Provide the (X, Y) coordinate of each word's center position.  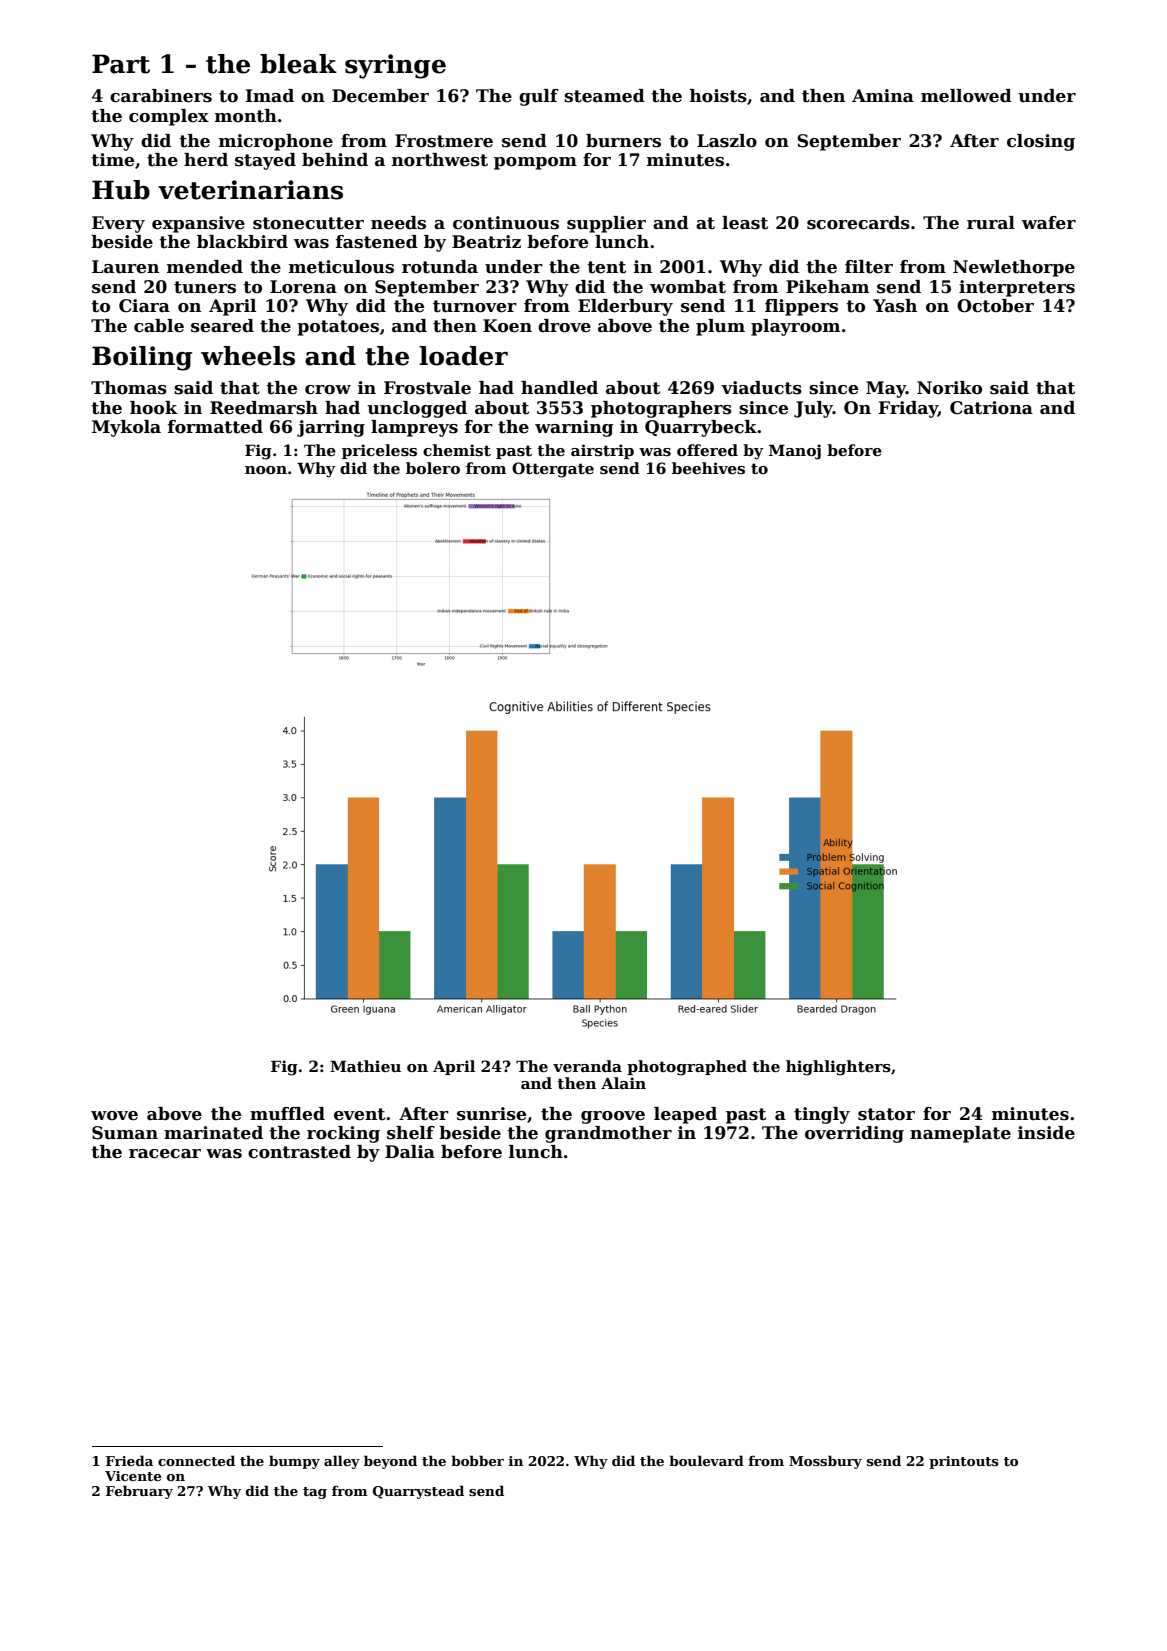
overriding (854, 1134)
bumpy (294, 1462)
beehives (708, 468)
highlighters (838, 1068)
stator (886, 1114)
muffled (287, 1114)
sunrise (491, 1114)
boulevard (706, 1460)
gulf (539, 97)
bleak (298, 64)
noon (266, 470)
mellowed (966, 96)
